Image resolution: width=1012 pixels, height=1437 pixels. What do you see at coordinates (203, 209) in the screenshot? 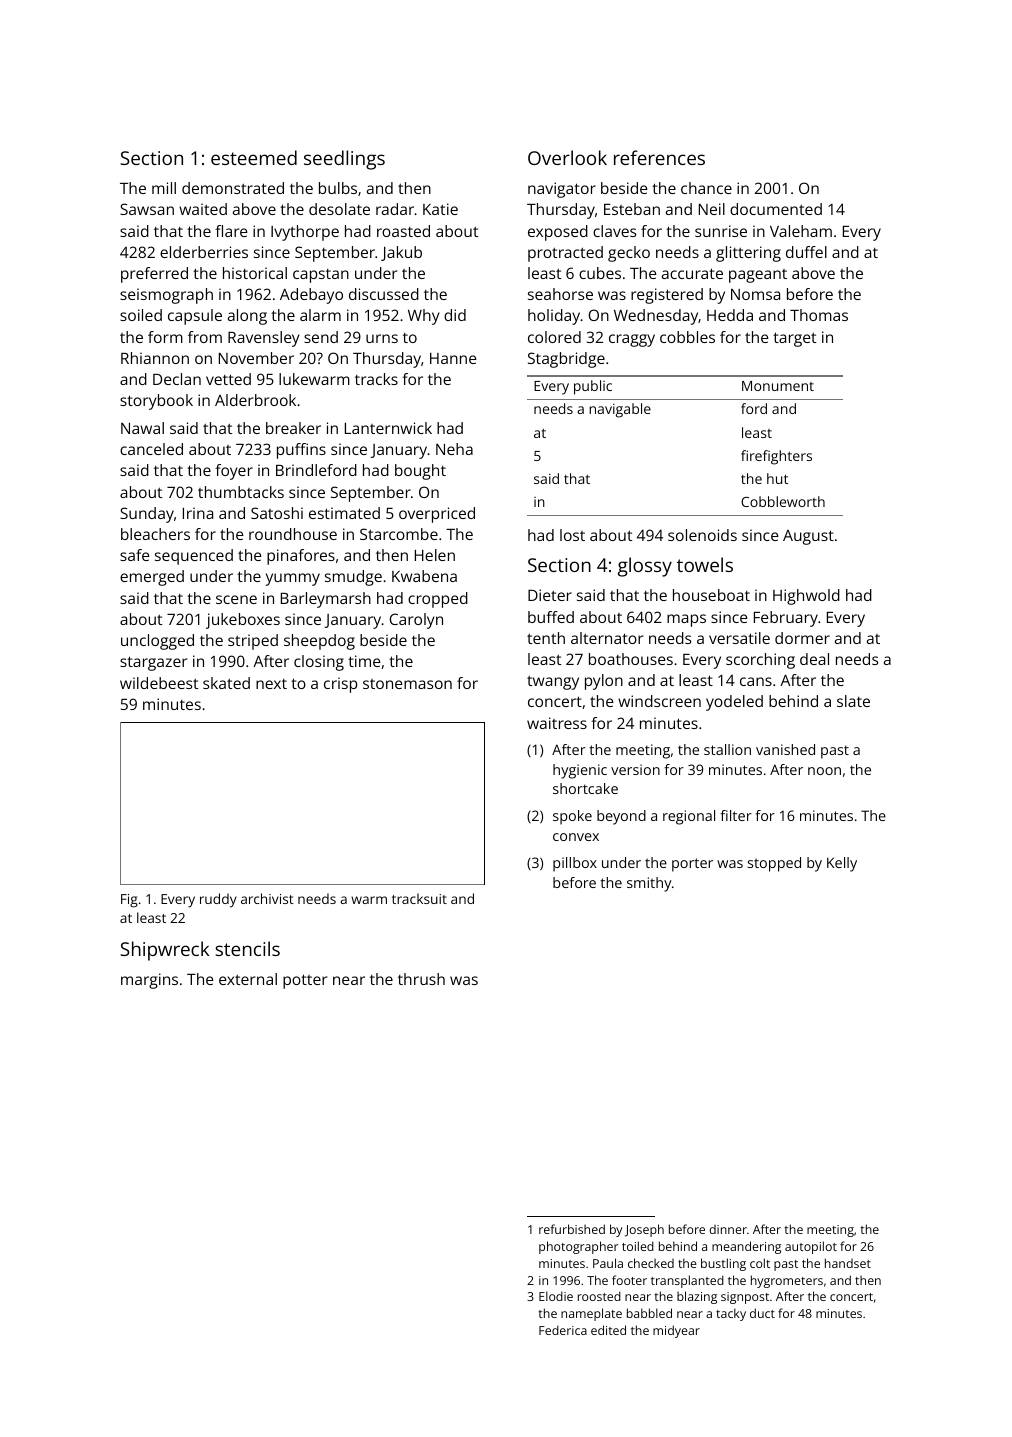
I see `waited` at bounding box center [203, 209].
